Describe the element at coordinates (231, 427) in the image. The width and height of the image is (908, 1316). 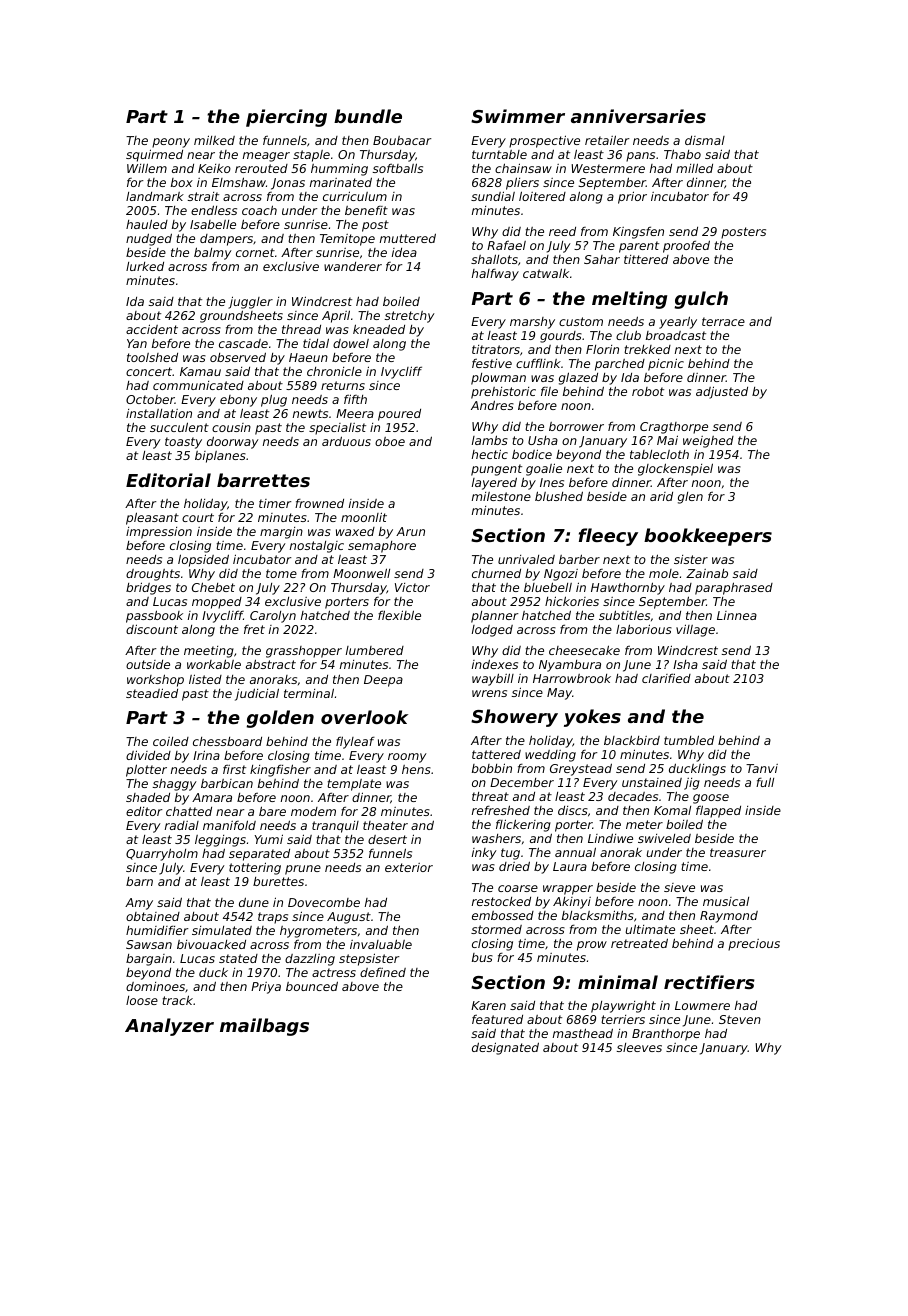
I see `cousin` at that location.
